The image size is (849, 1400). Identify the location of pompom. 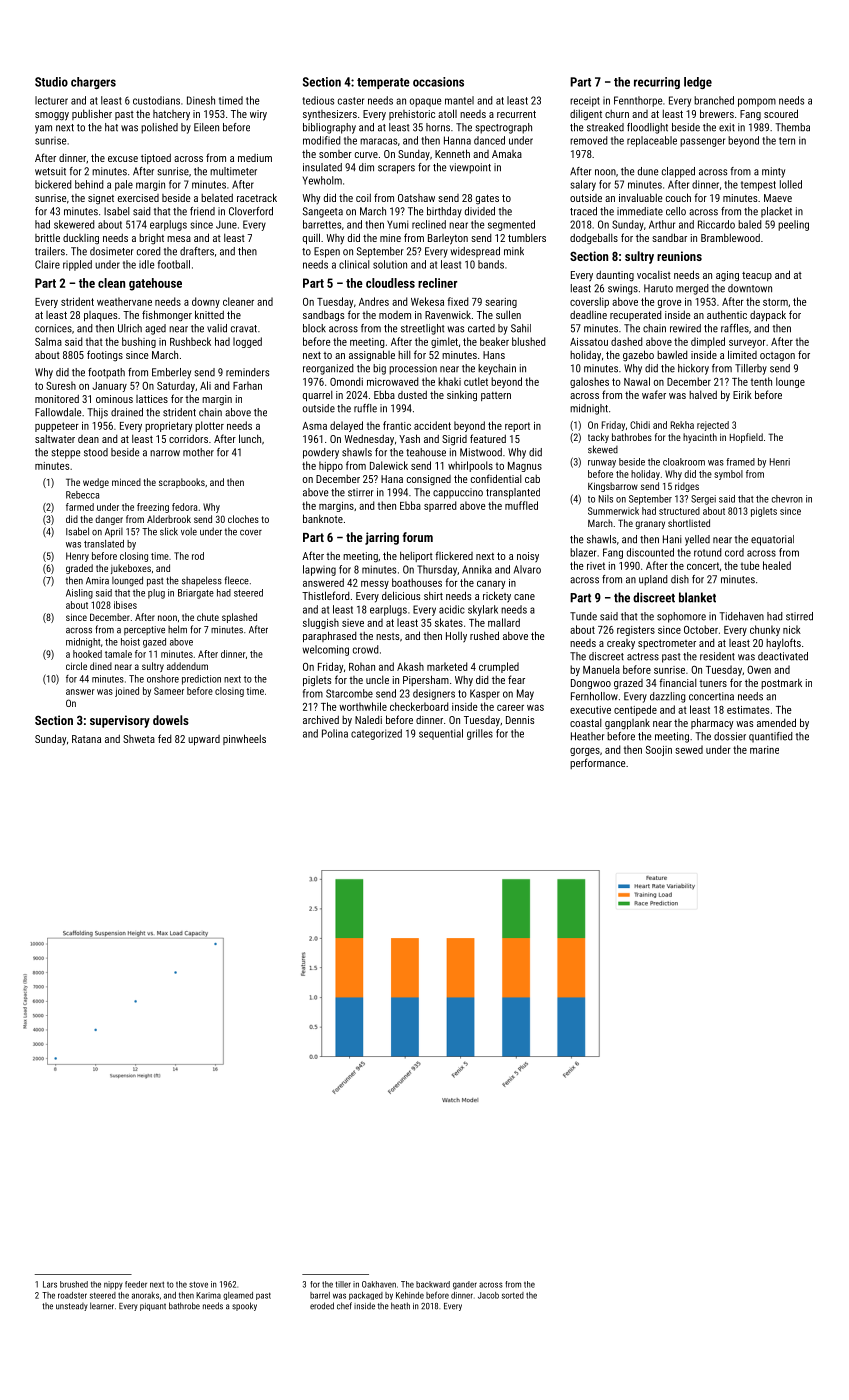
(757, 102).
